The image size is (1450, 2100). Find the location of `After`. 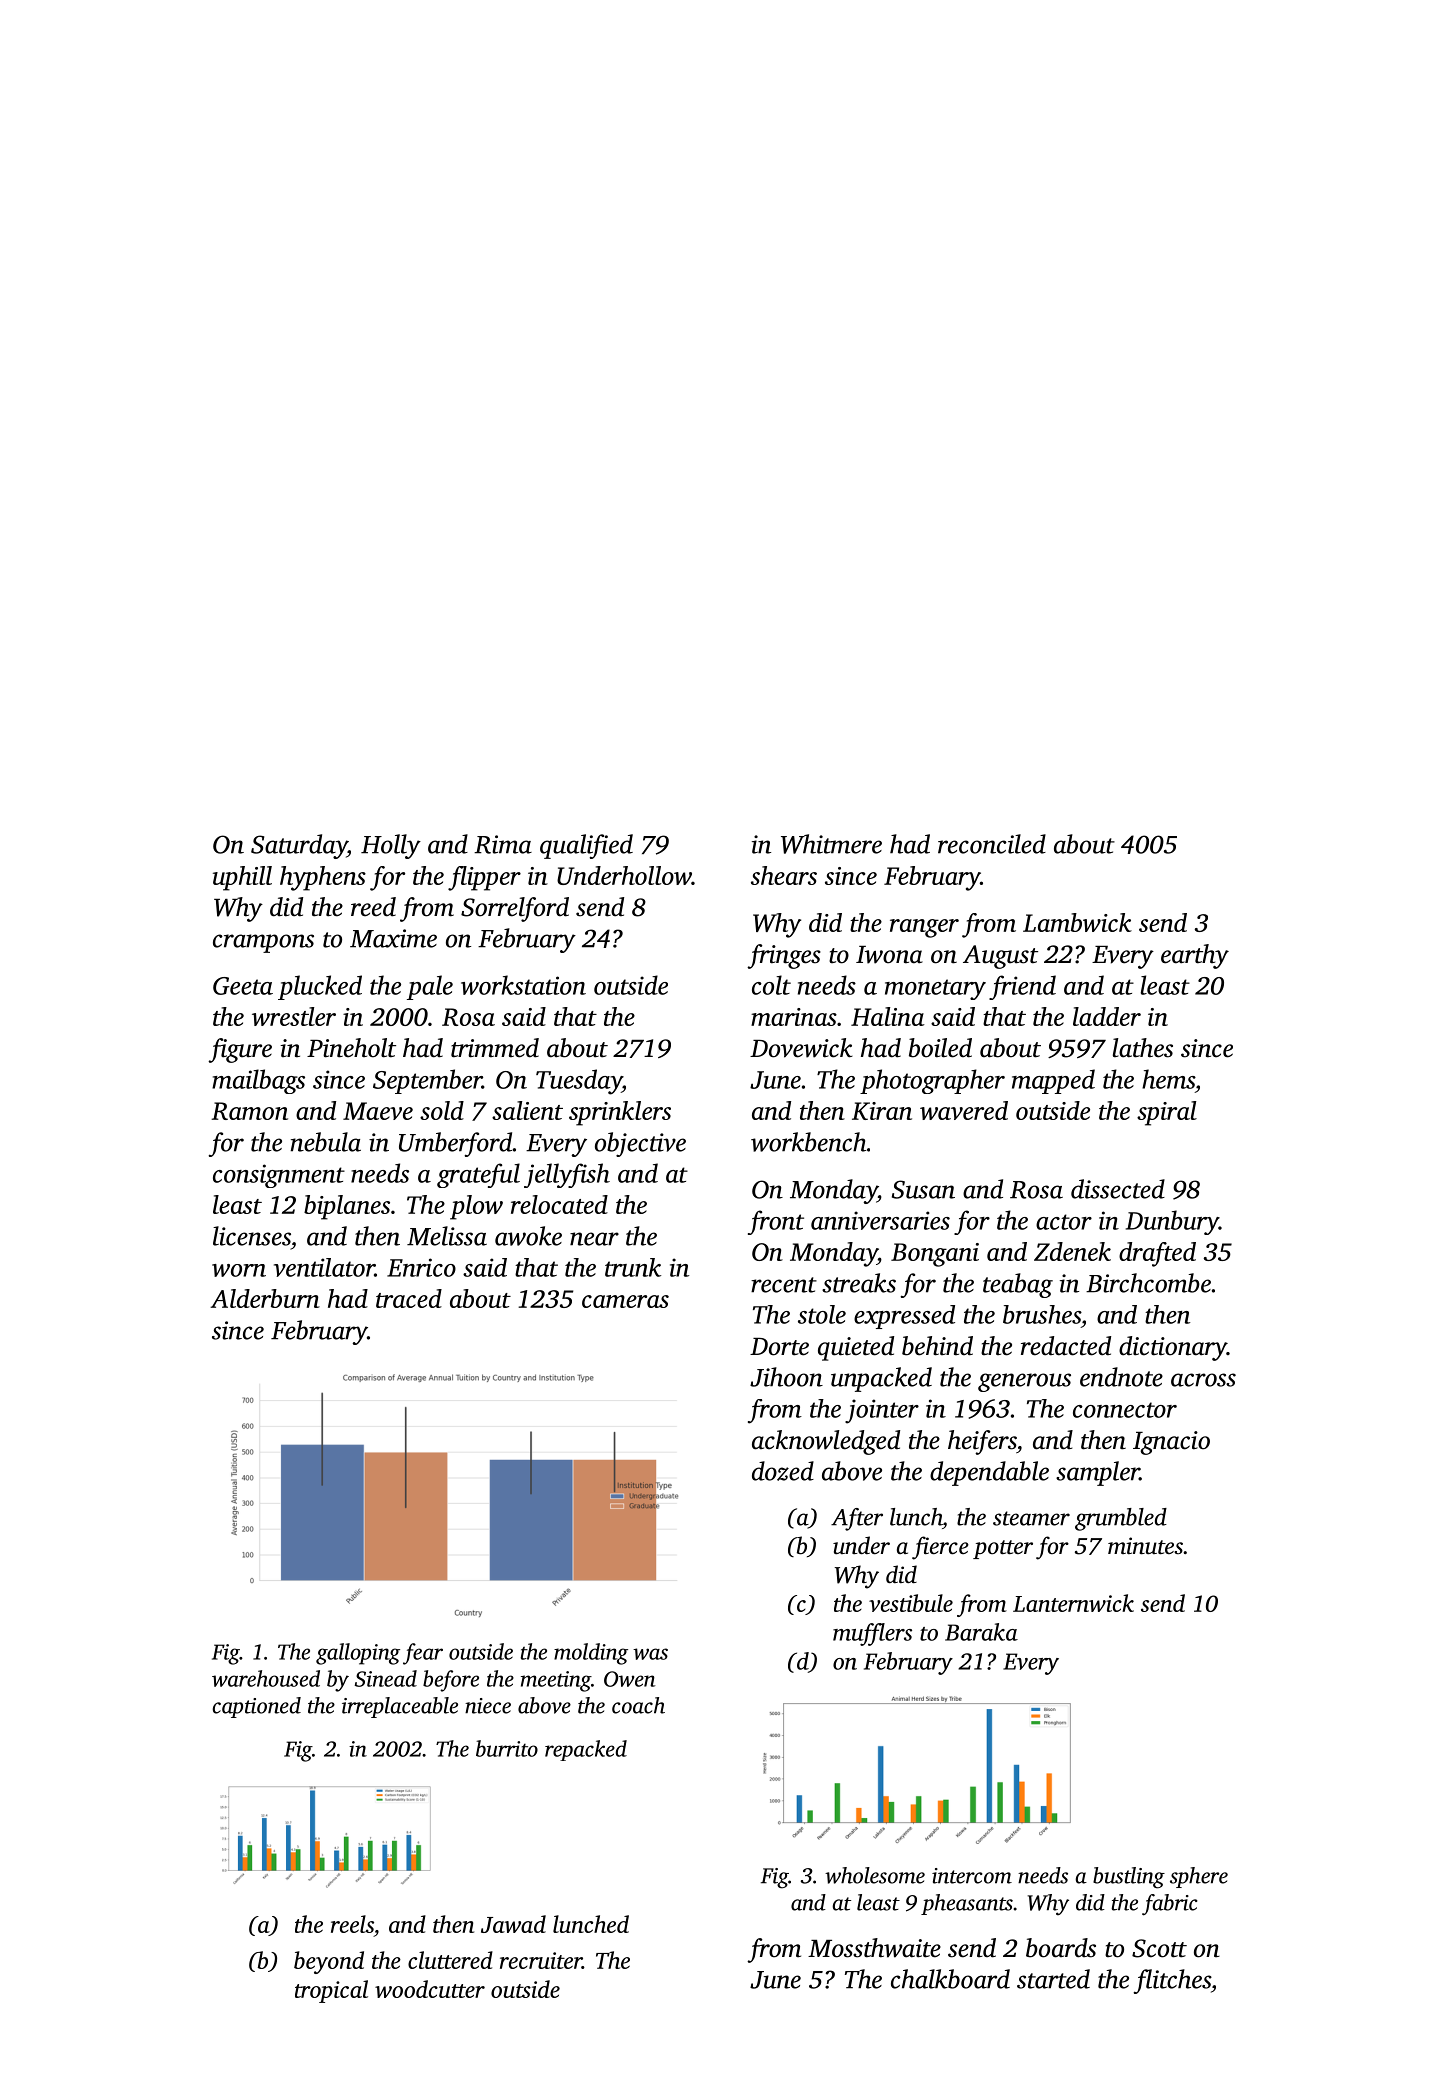

After is located at coordinates (857, 1519).
